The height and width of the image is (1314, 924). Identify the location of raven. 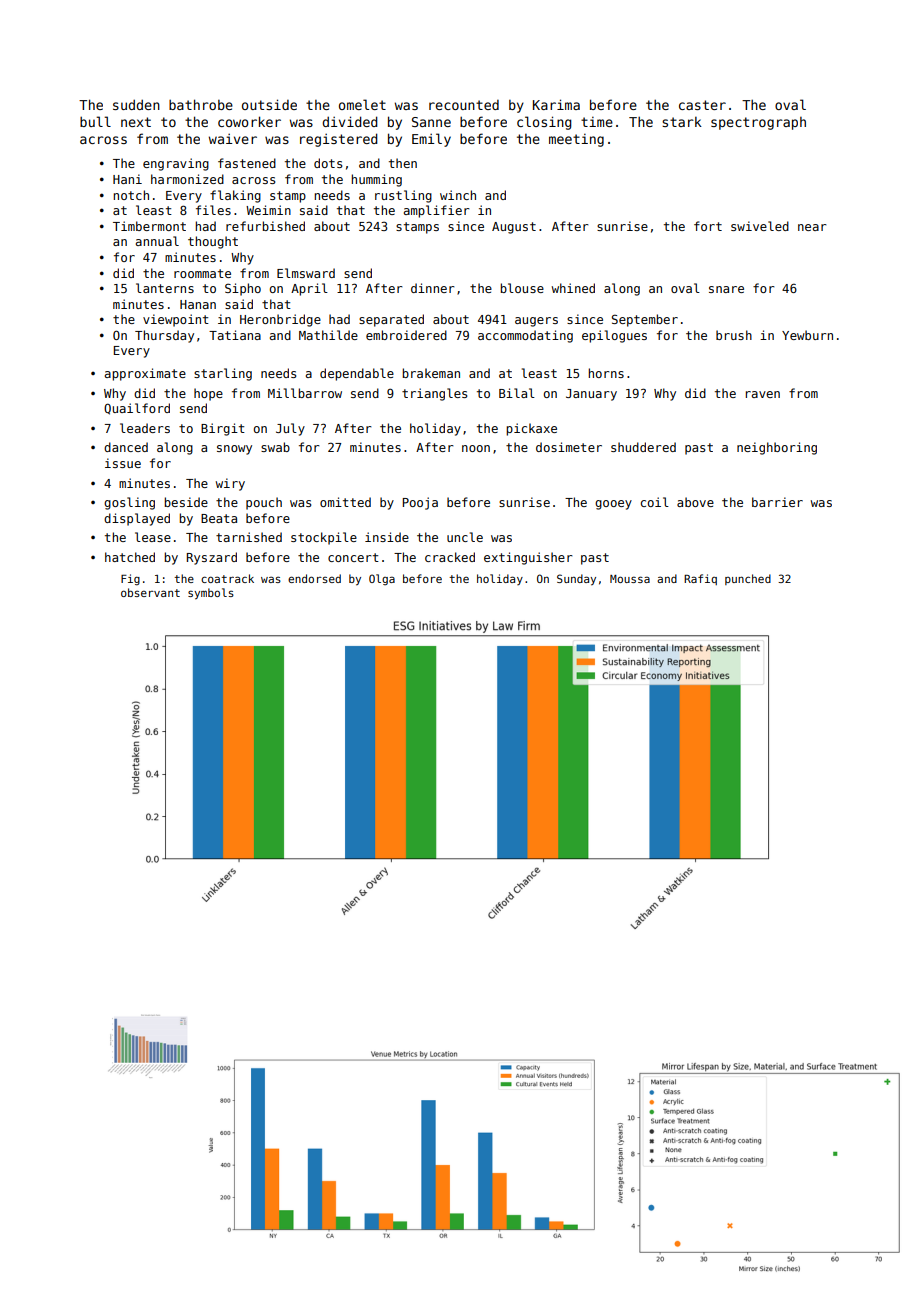
(763, 394).
